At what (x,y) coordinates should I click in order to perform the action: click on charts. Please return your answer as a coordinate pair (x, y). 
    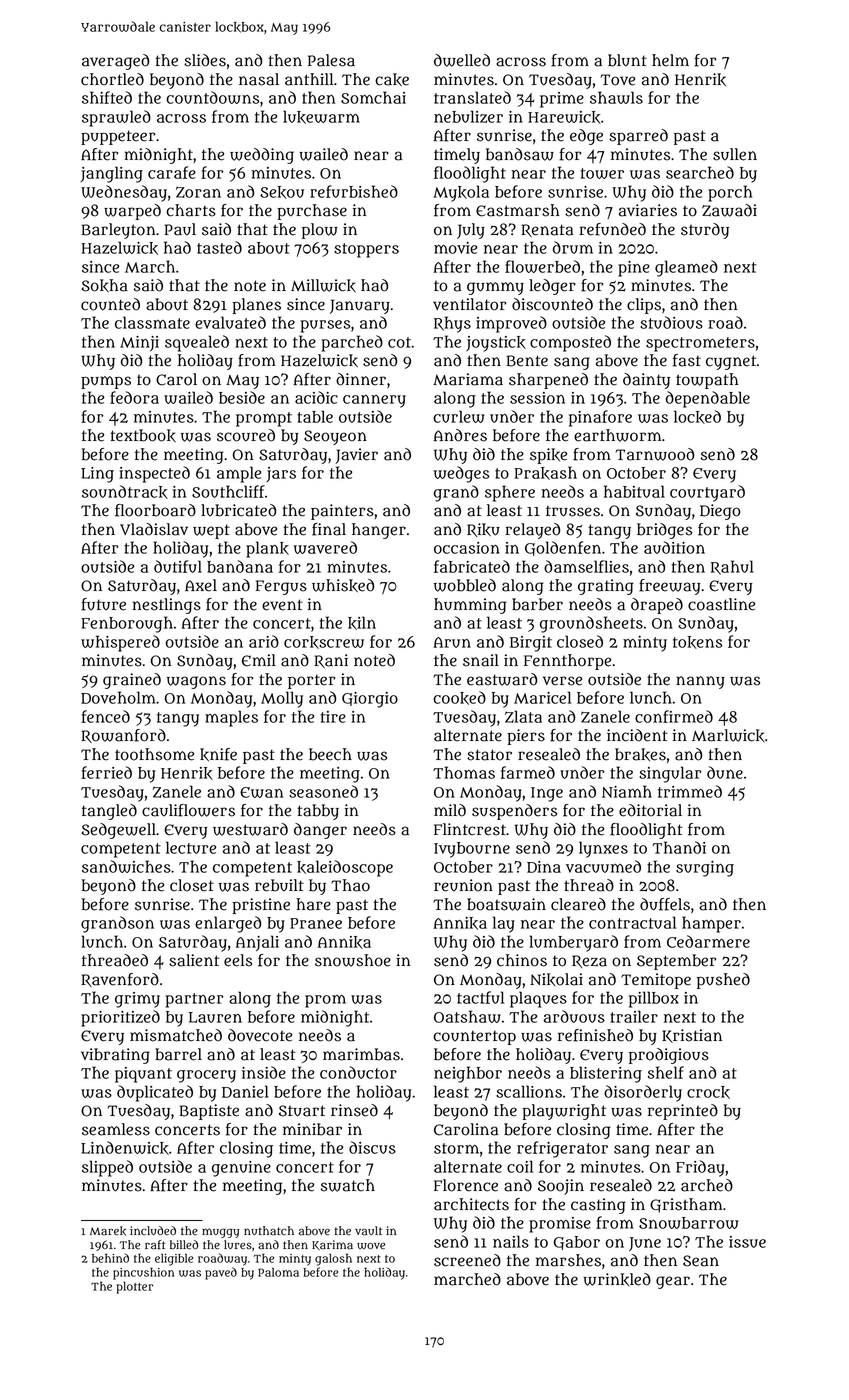
    Looking at the image, I should click on (191, 210).
